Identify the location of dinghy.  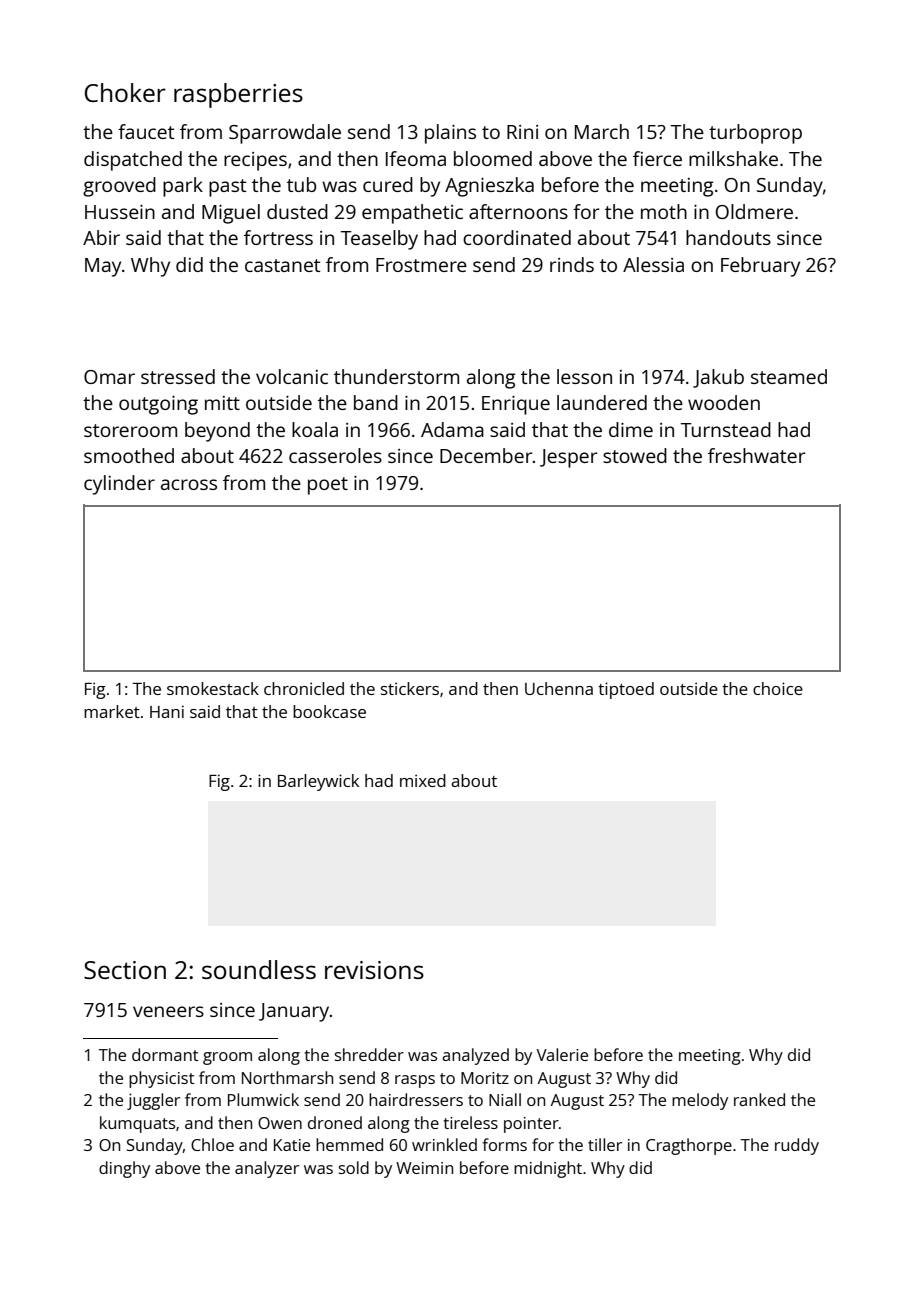
(124, 1169).
